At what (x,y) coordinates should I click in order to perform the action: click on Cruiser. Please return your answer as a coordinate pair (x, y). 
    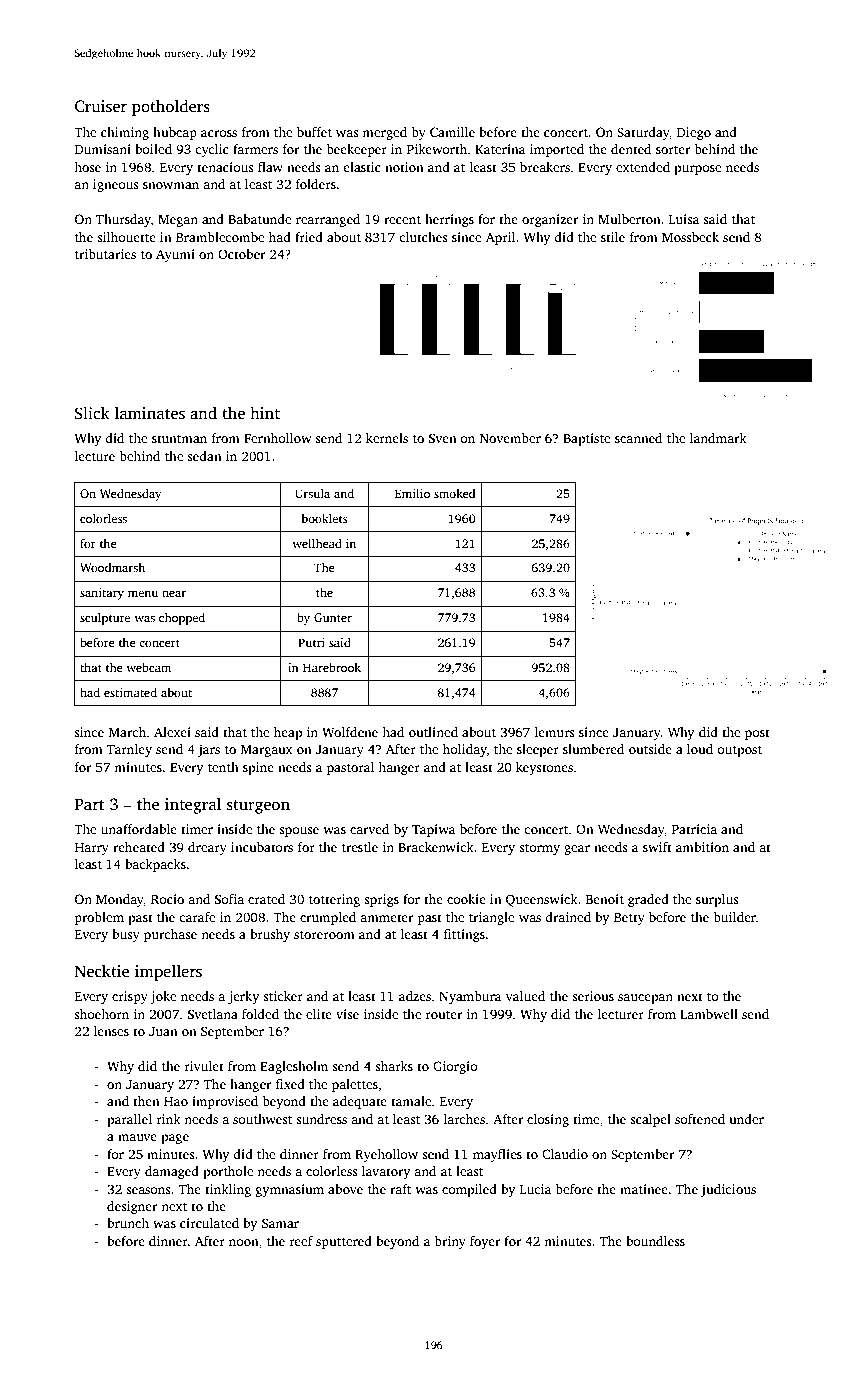
    Looking at the image, I should click on (101, 106).
